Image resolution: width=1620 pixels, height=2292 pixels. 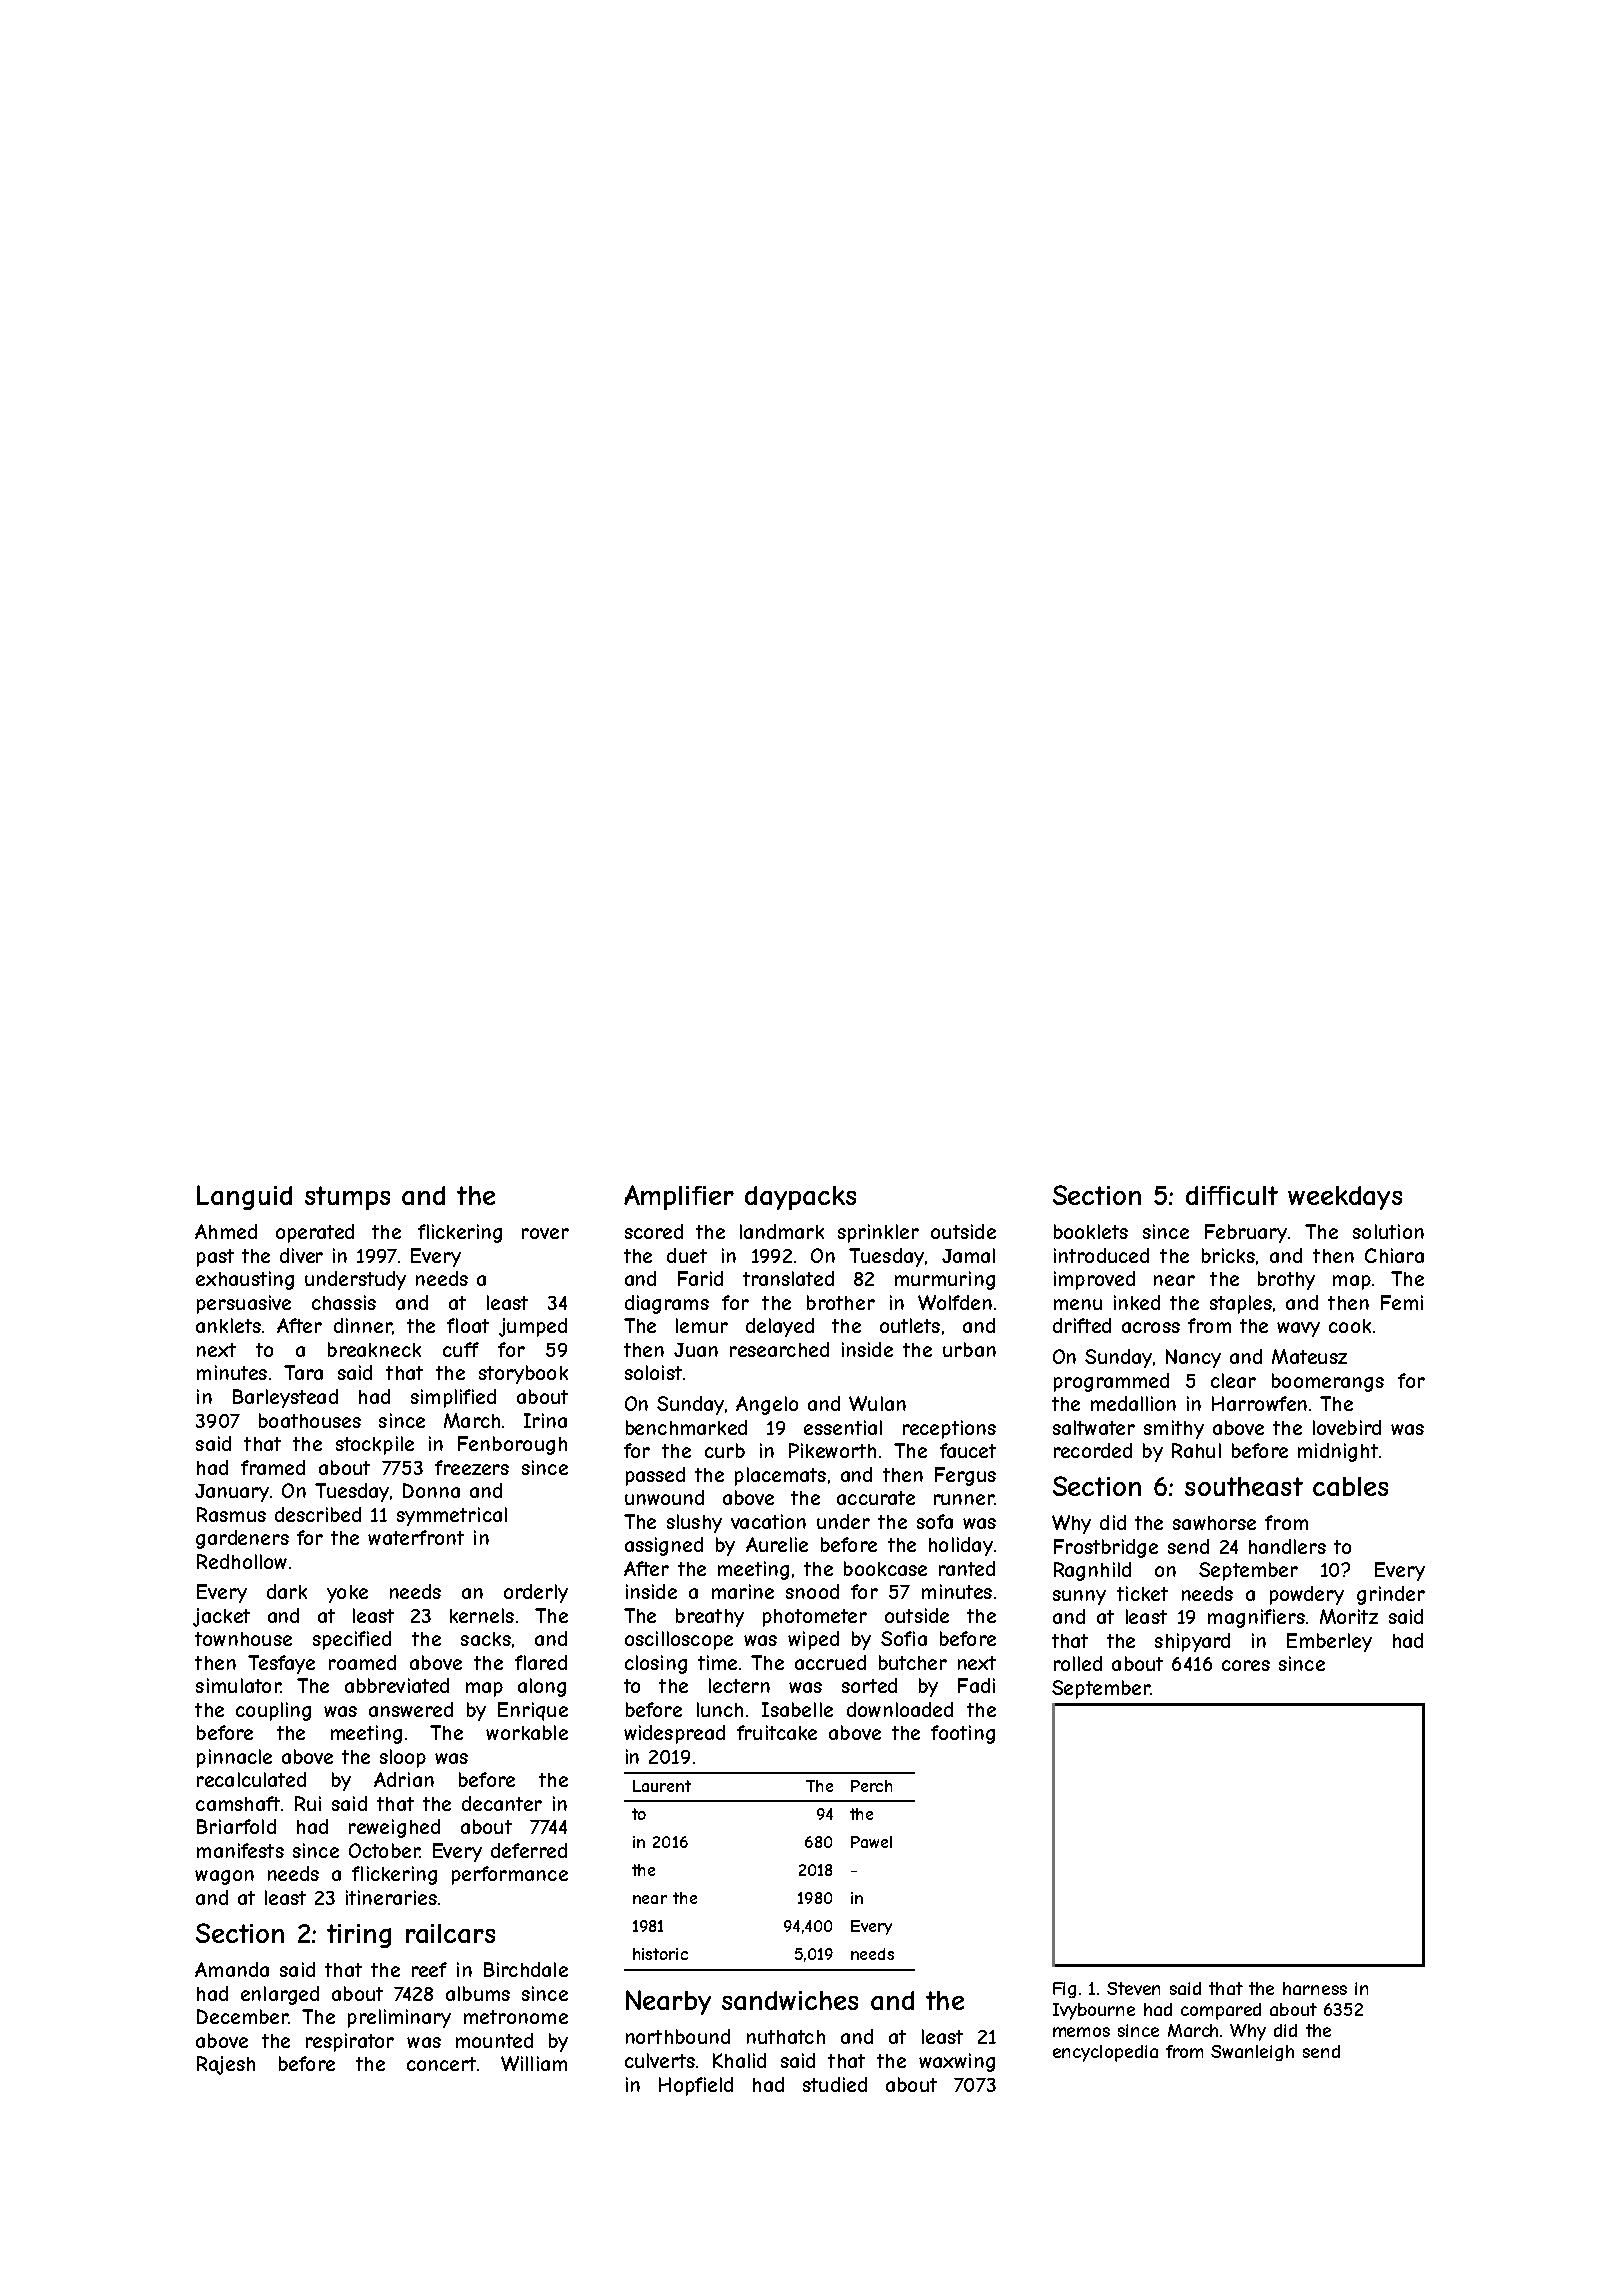 I want to click on rover, so click(x=545, y=1233).
